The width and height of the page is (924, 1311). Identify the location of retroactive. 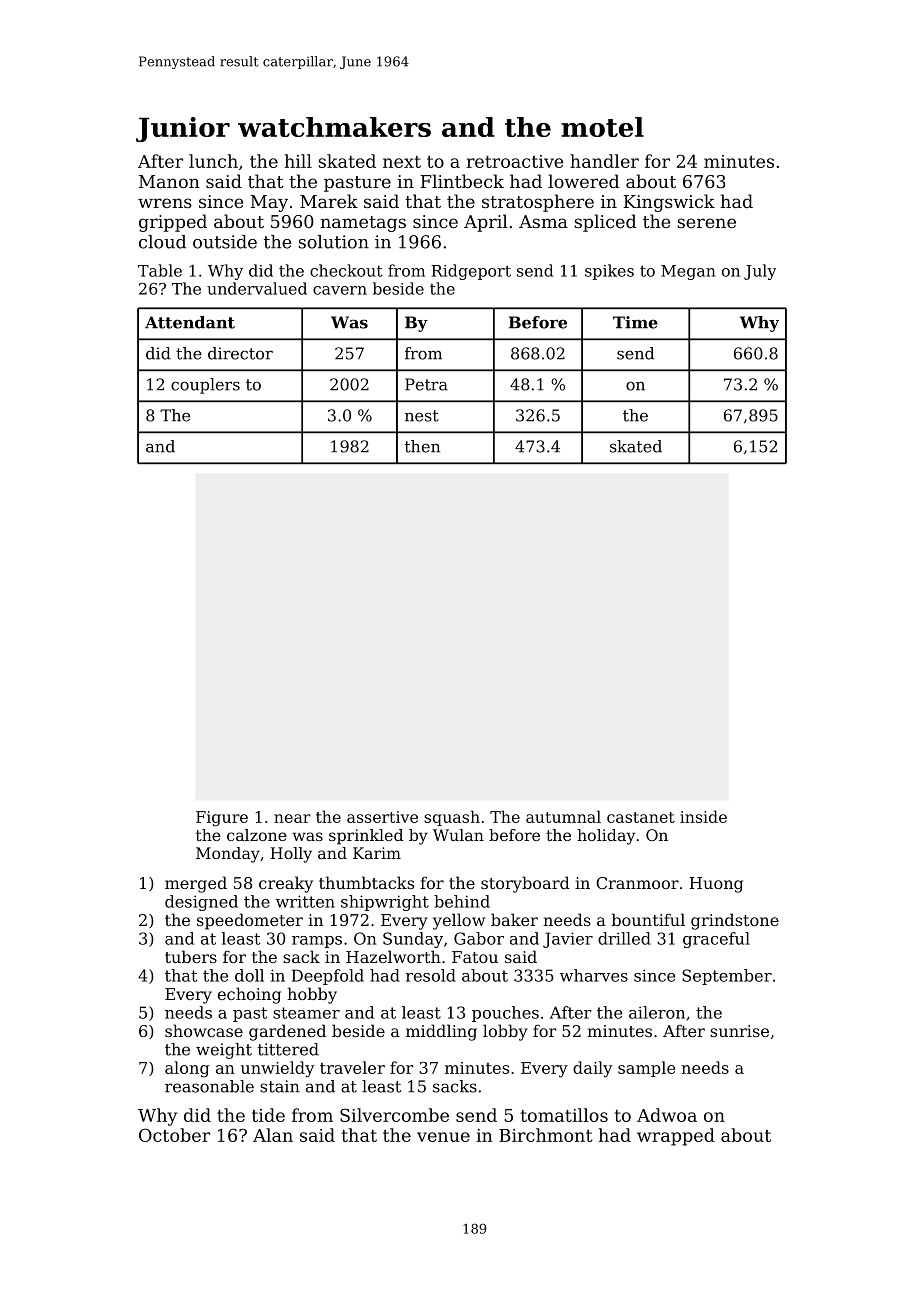
(515, 161).
